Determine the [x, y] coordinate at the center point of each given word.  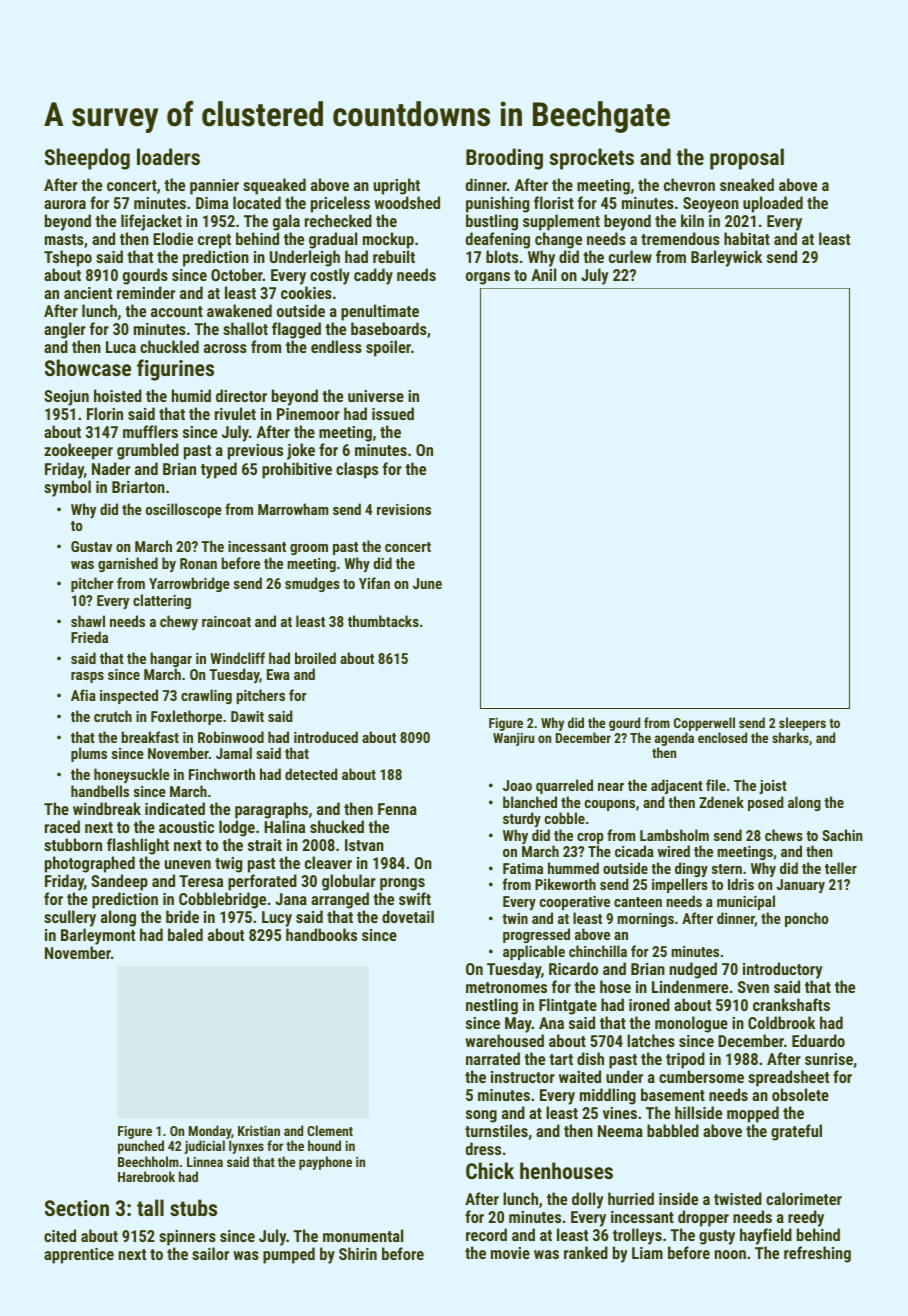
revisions [404, 509]
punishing [497, 204]
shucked [337, 826]
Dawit [247, 716]
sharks [790, 737]
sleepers [802, 724]
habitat [747, 238]
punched [141, 1147]
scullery [70, 918]
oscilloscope [184, 510]
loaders [168, 156]
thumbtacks [383, 621]
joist [773, 787]
